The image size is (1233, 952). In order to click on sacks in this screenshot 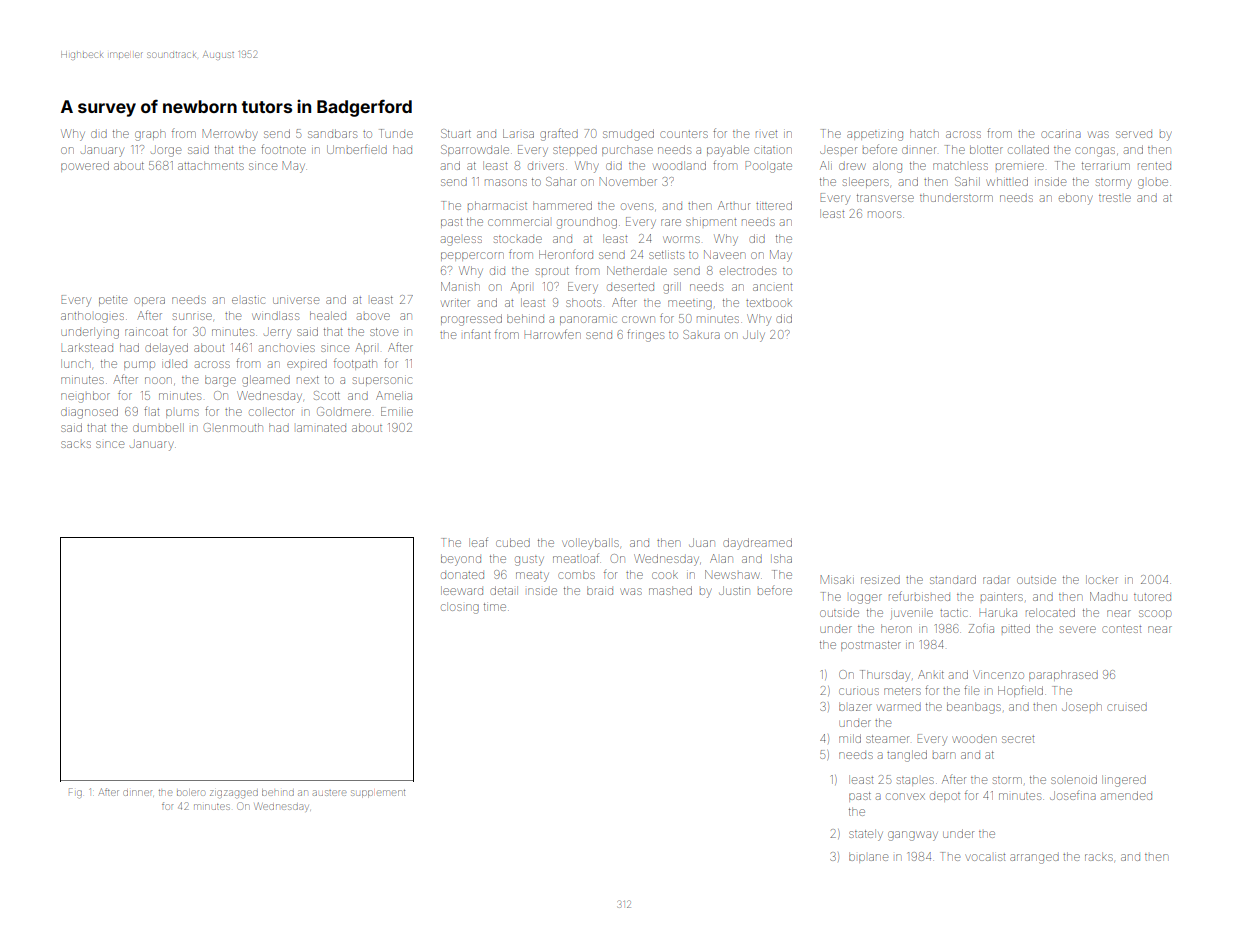, I will do `click(76, 444)`.
